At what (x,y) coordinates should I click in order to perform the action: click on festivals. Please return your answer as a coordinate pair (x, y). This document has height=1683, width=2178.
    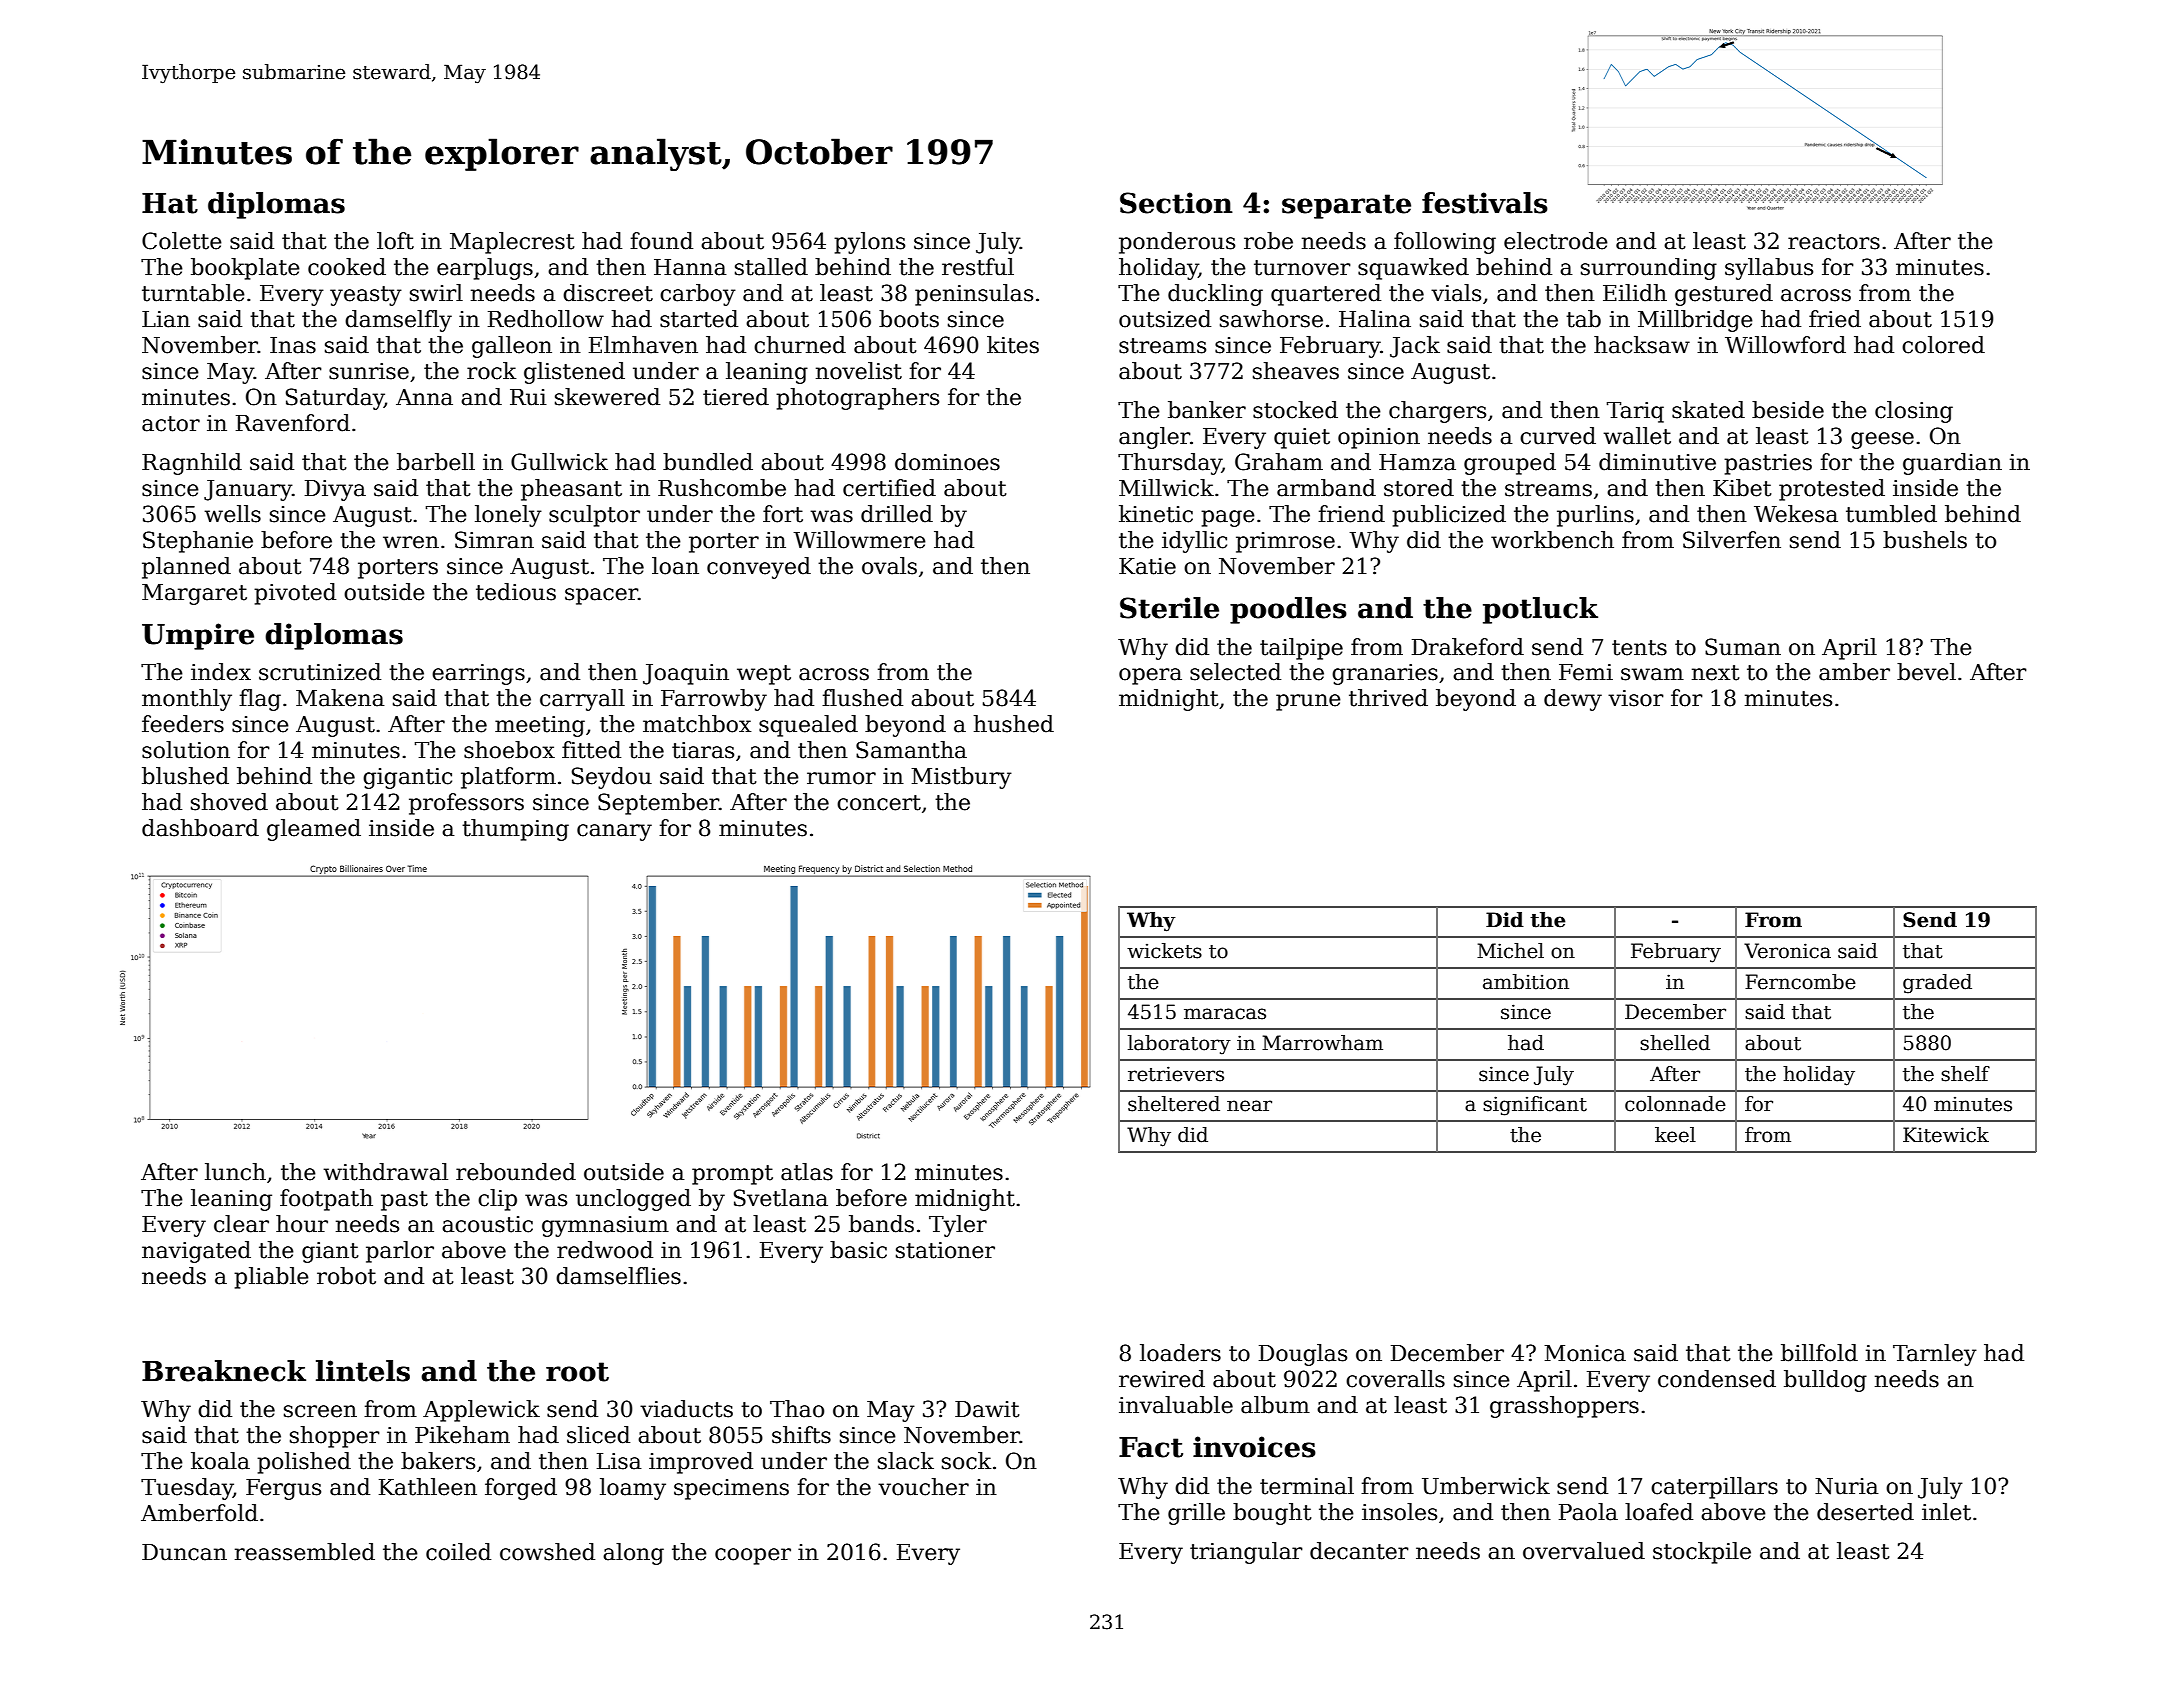
    Looking at the image, I should click on (1485, 203).
